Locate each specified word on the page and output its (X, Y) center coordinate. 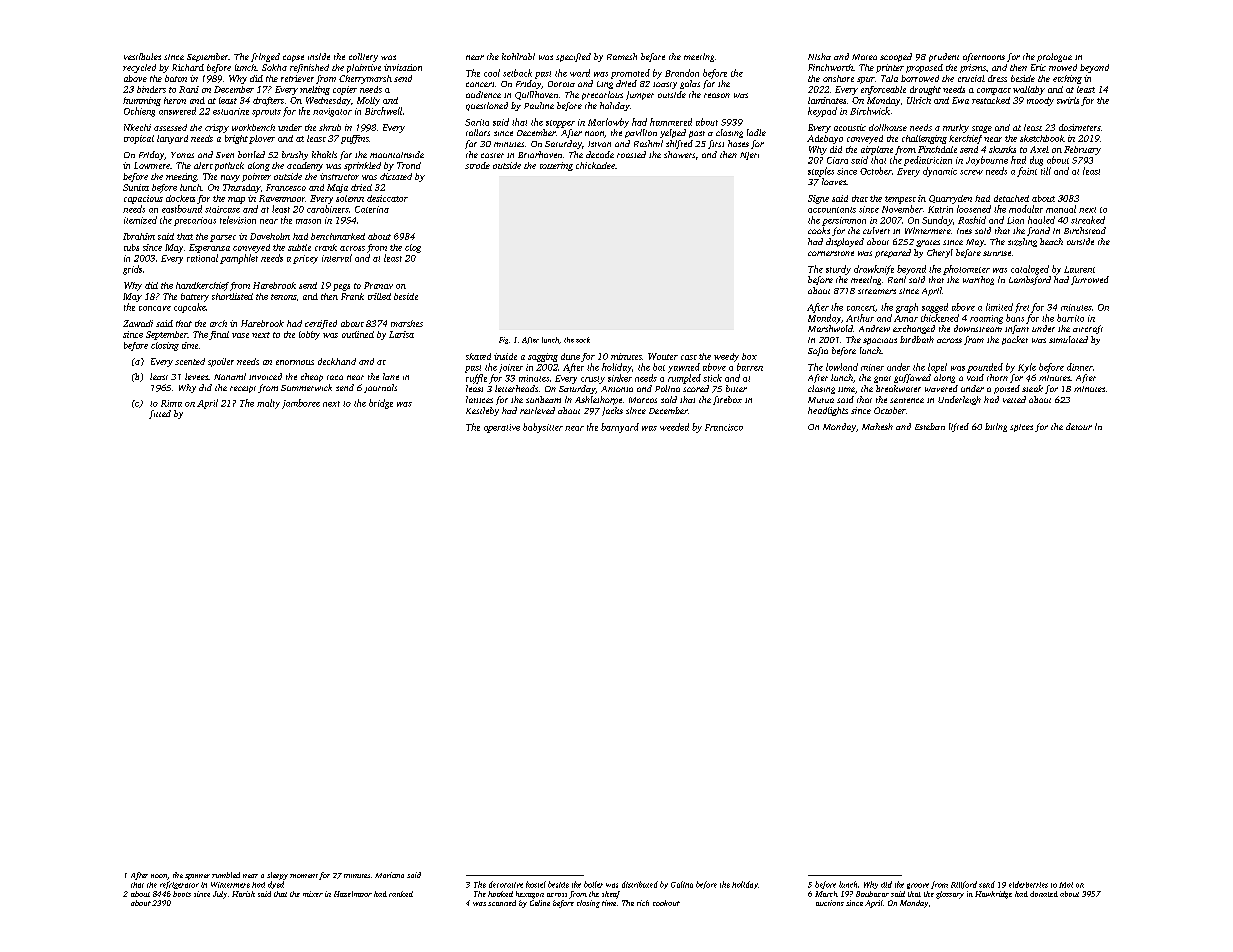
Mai (1066, 885)
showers (679, 154)
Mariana (389, 875)
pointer (256, 177)
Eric (1038, 67)
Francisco (724, 427)
